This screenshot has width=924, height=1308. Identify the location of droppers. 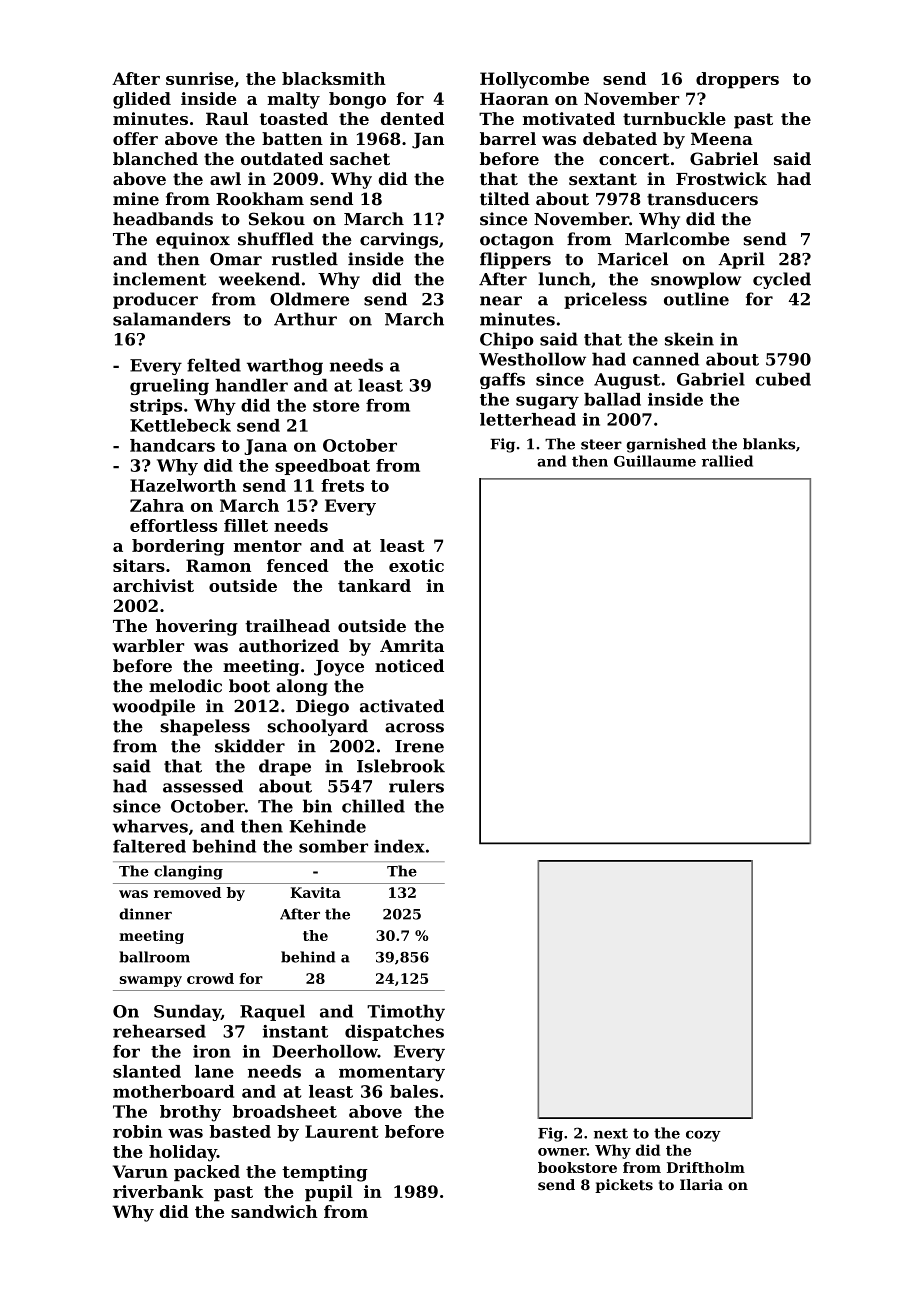
(737, 80).
